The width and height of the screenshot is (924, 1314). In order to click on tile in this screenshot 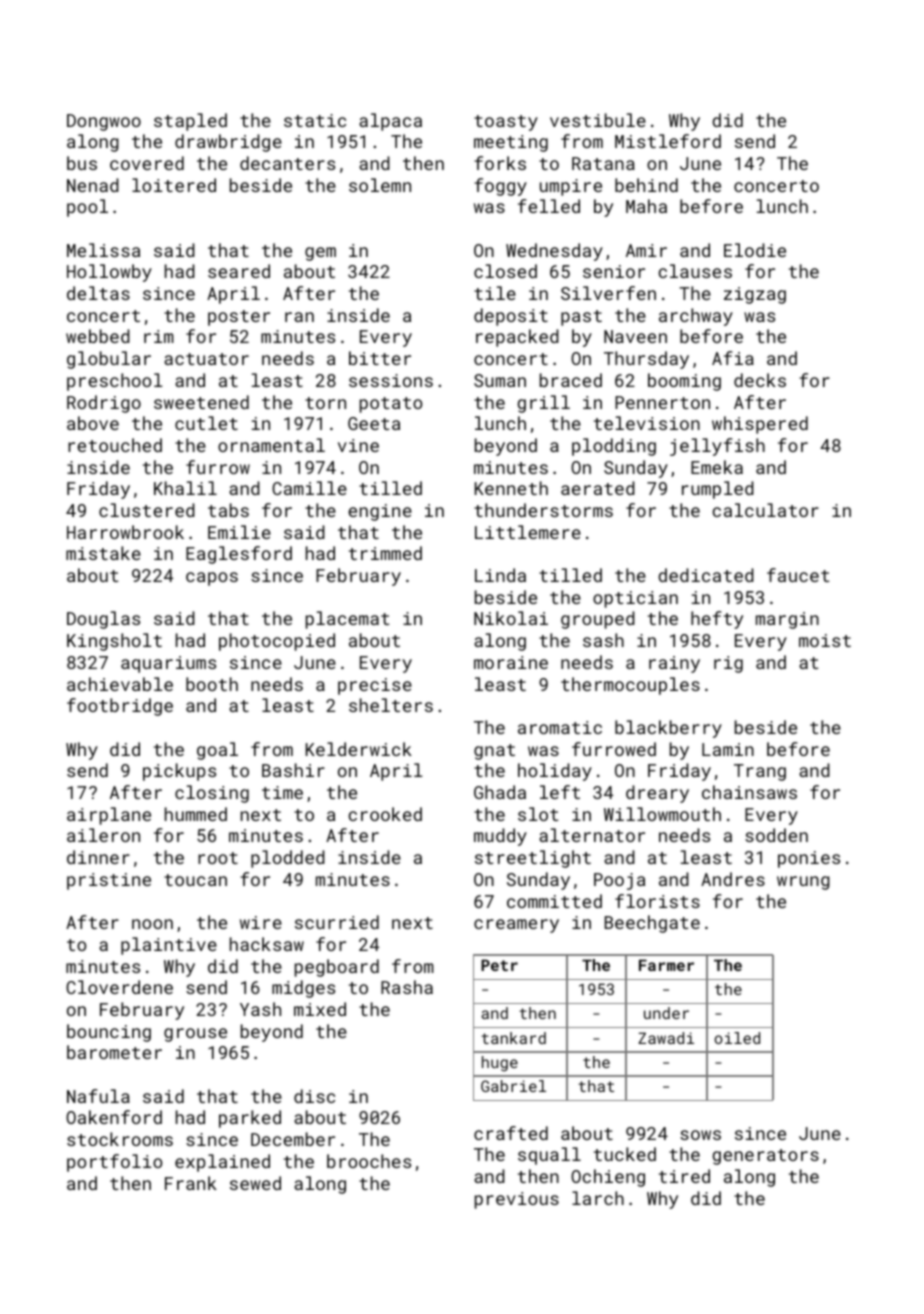, I will do `click(495, 293)`.
